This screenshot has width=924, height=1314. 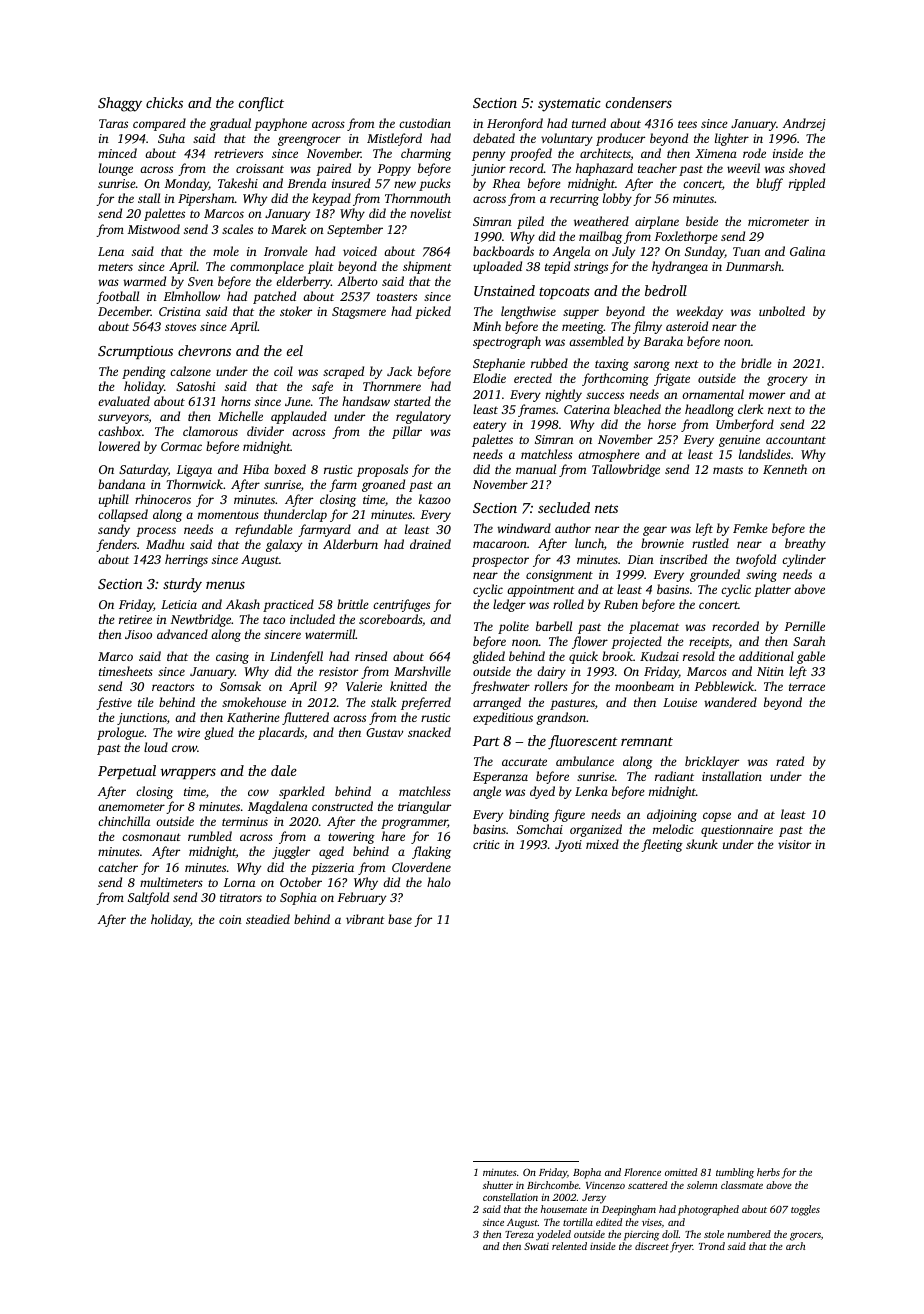 I want to click on condensers, so click(x=639, y=102).
